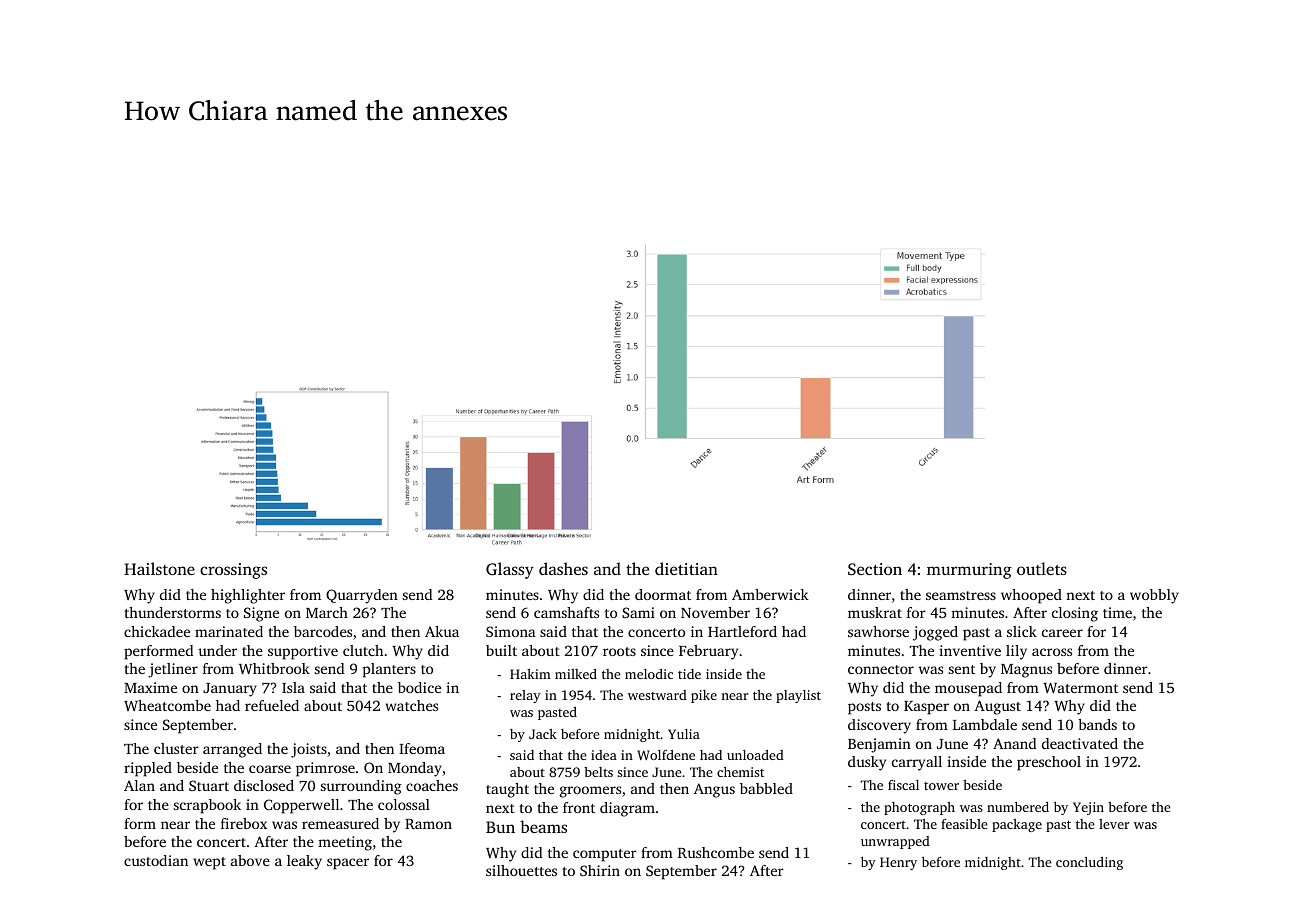  Describe the element at coordinates (232, 750) in the page. I see `arranged` at that location.
